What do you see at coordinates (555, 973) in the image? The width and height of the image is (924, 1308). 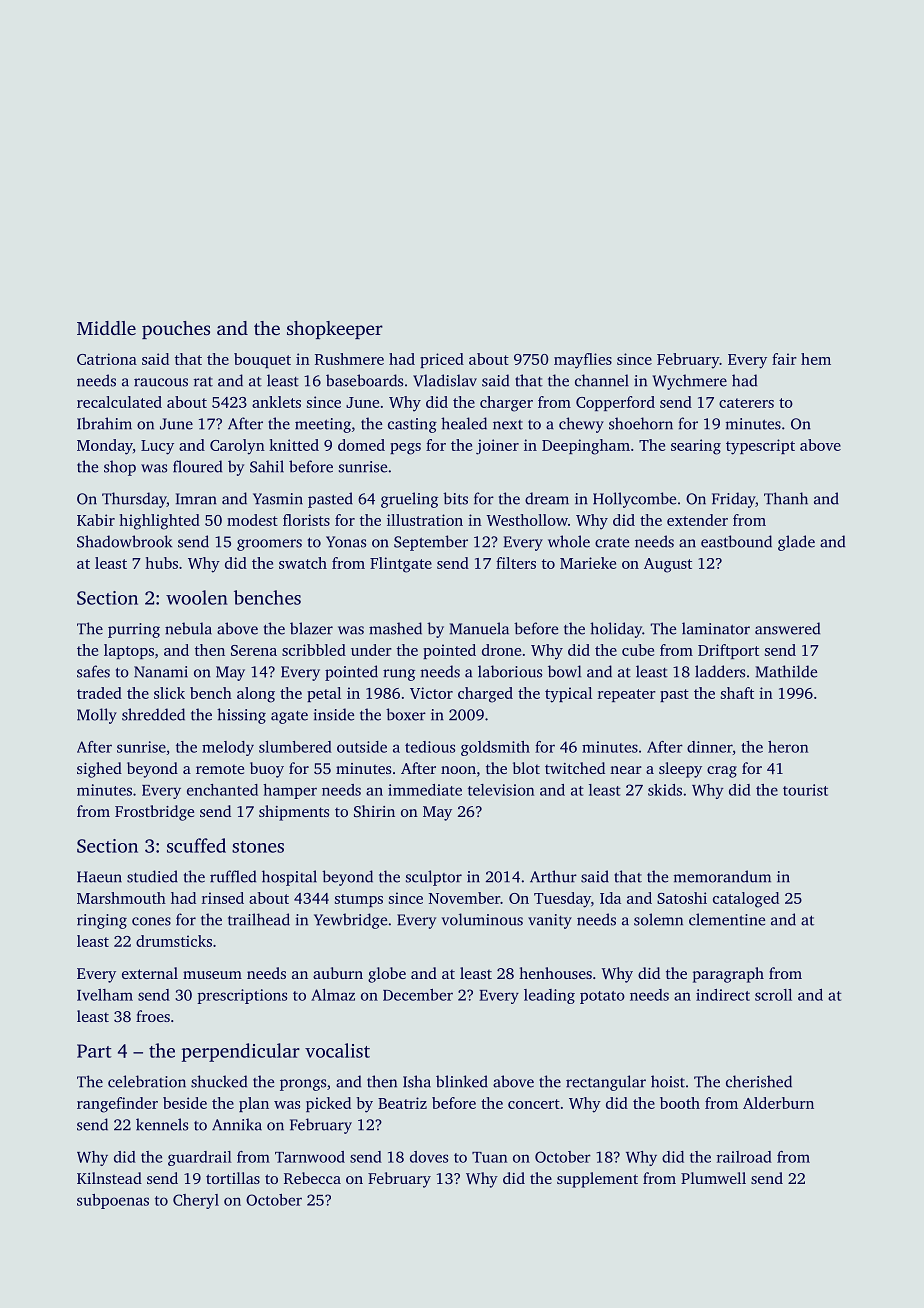 I see `henhouses` at bounding box center [555, 973].
